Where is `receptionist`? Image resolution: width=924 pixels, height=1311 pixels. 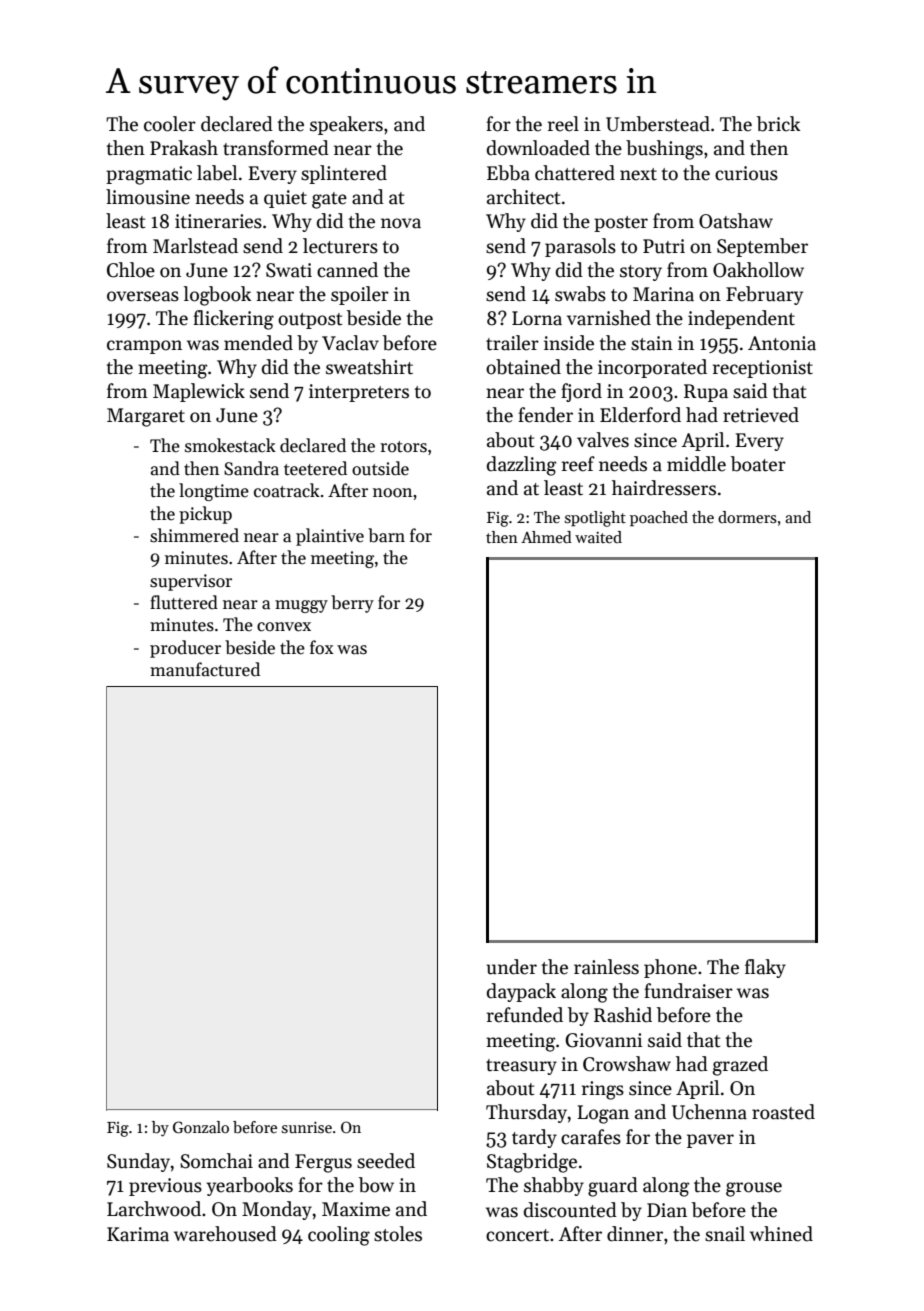
receptionist is located at coordinates (763, 369).
